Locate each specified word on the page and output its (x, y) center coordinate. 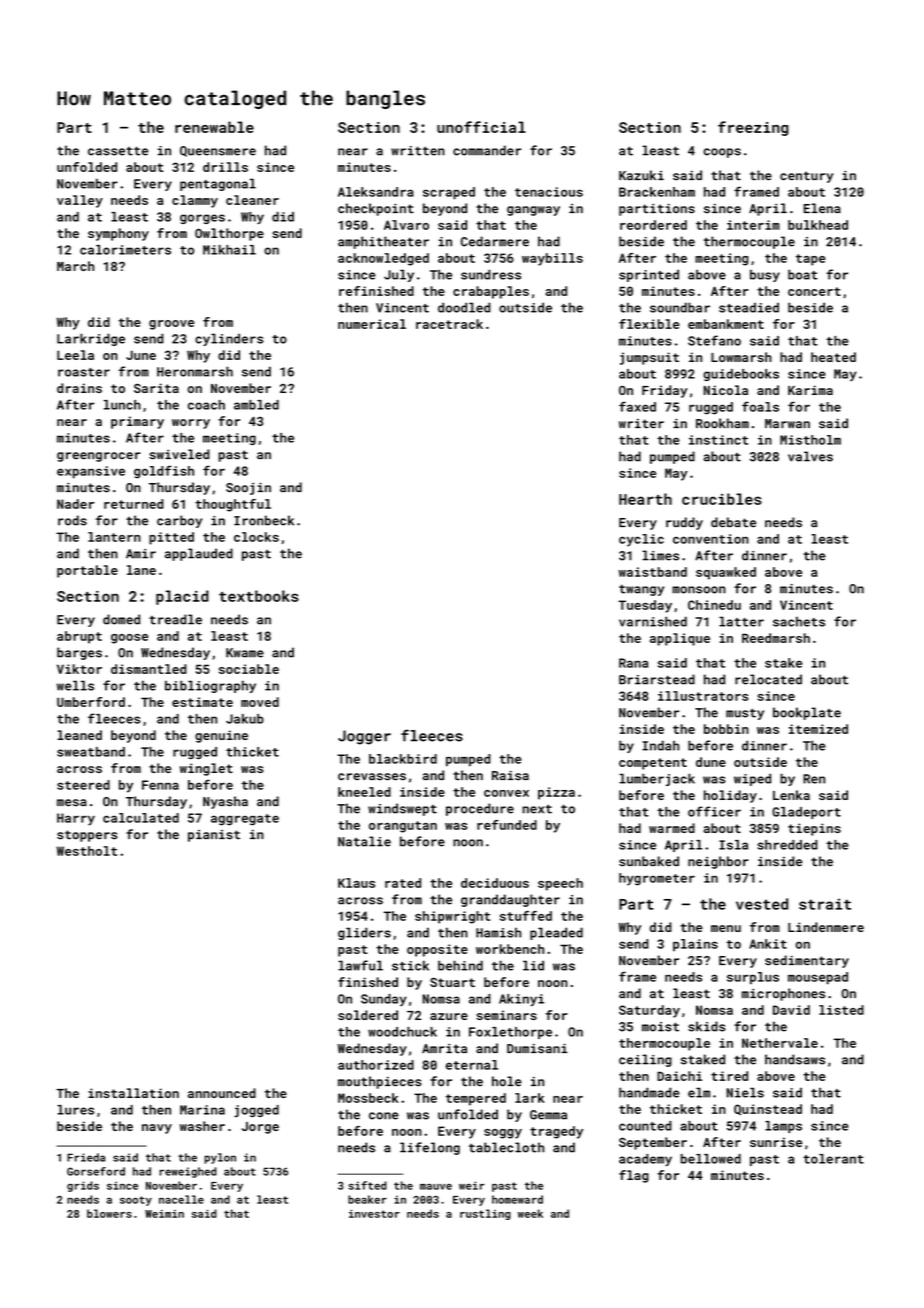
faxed (637, 406)
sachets (799, 621)
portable (87, 571)
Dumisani (537, 1048)
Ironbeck (264, 520)
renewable (214, 127)
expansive (91, 472)
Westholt (86, 851)
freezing (753, 128)
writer (641, 424)
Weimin (164, 1214)
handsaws (795, 1059)
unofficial (481, 127)
